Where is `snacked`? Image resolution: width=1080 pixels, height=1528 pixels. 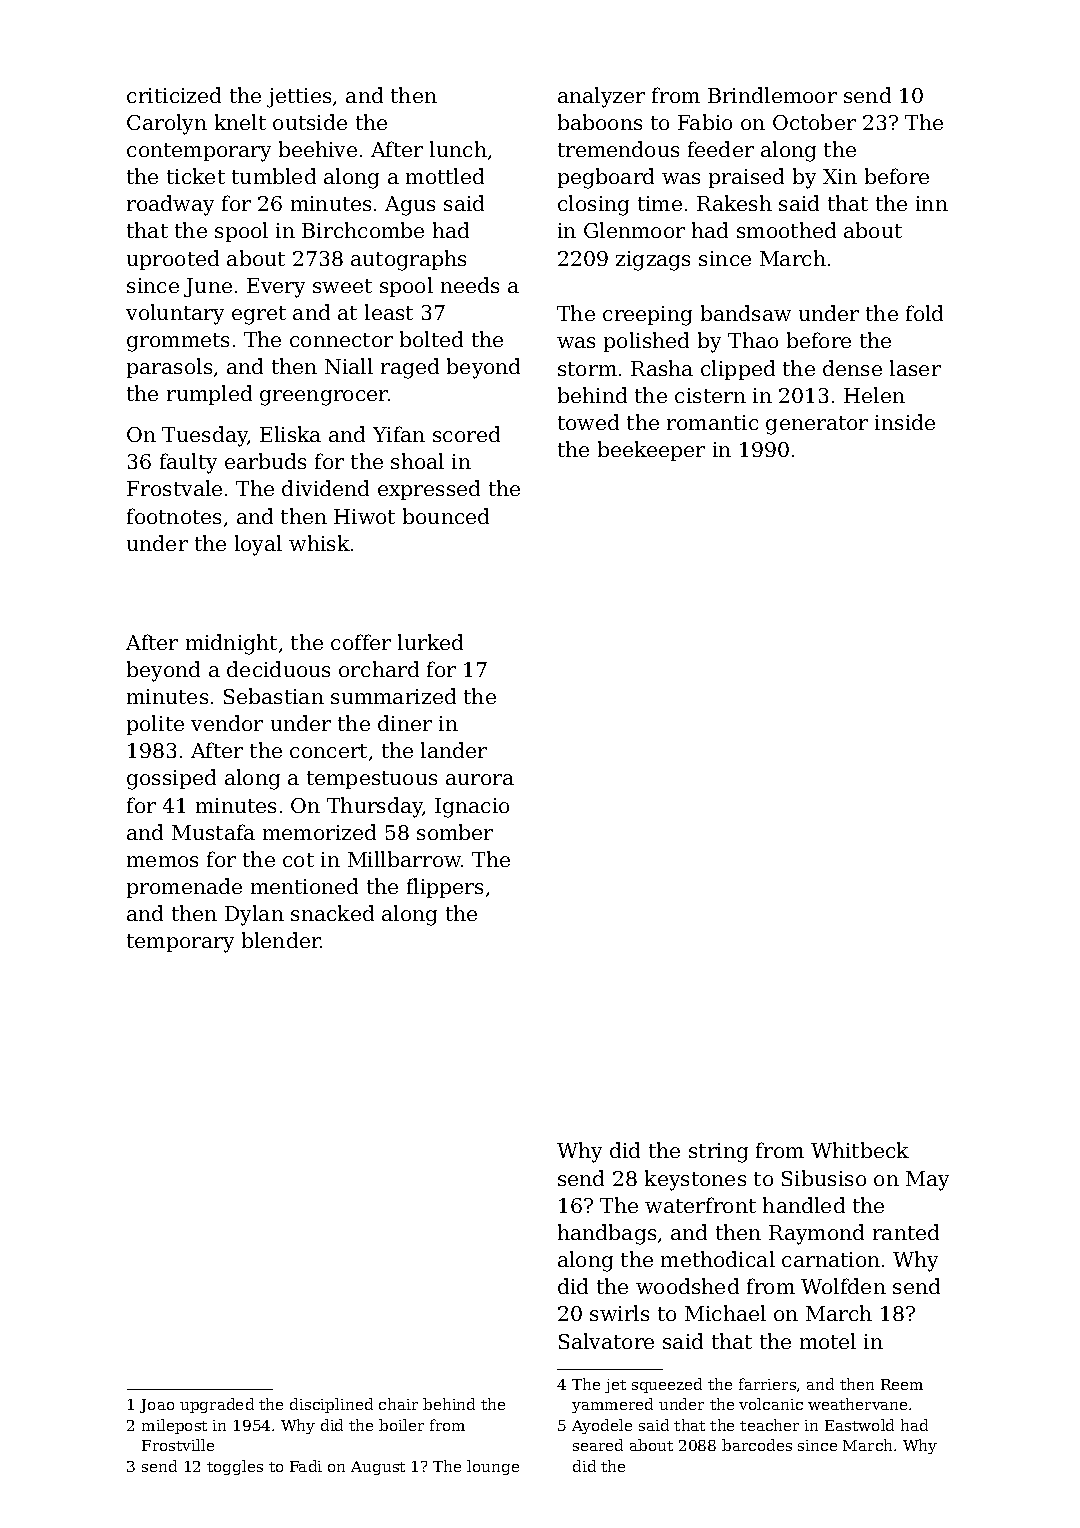
snacked is located at coordinates (332, 913).
